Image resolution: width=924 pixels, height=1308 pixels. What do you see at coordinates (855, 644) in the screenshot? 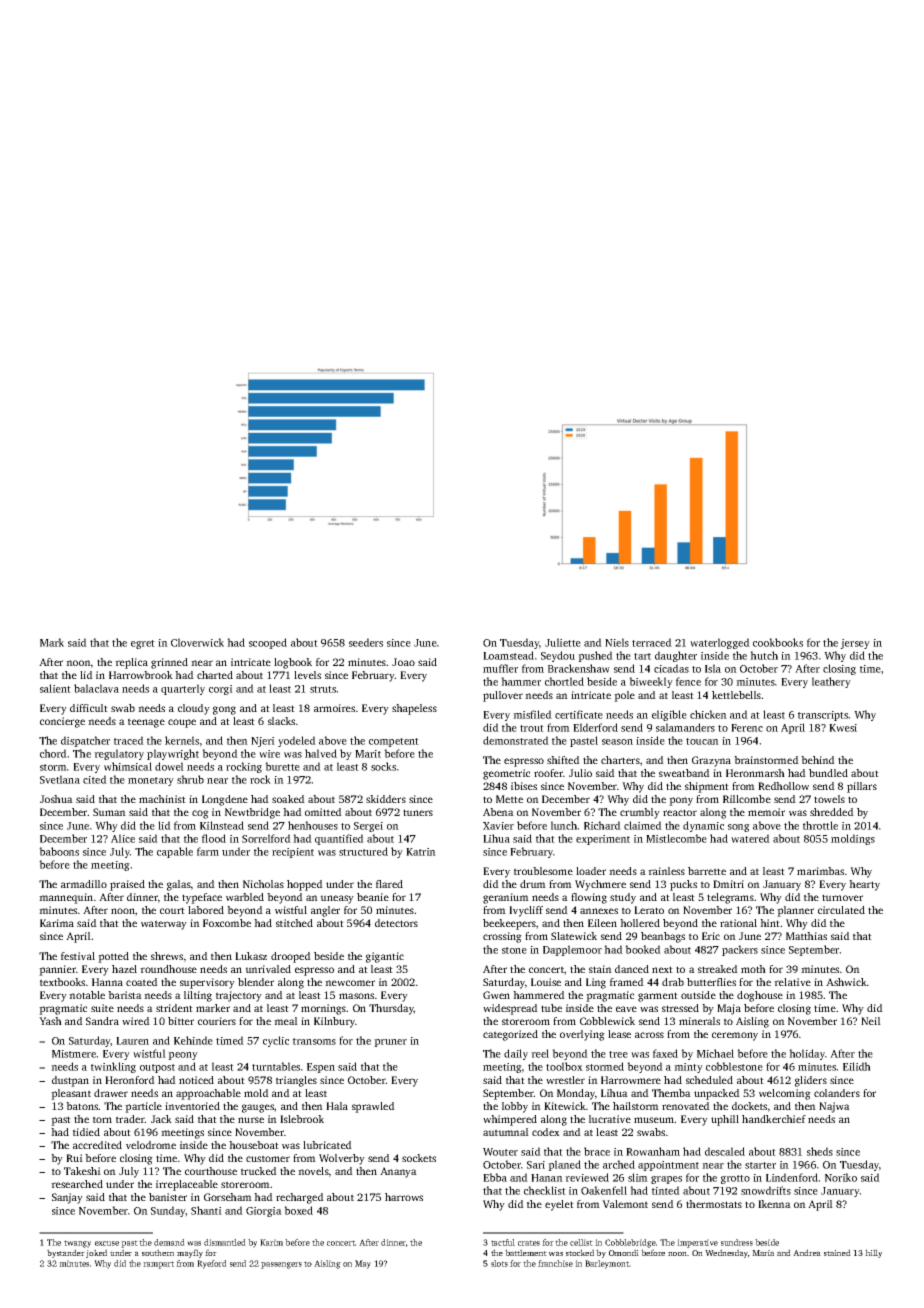
I see `jersey` at bounding box center [855, 644].
